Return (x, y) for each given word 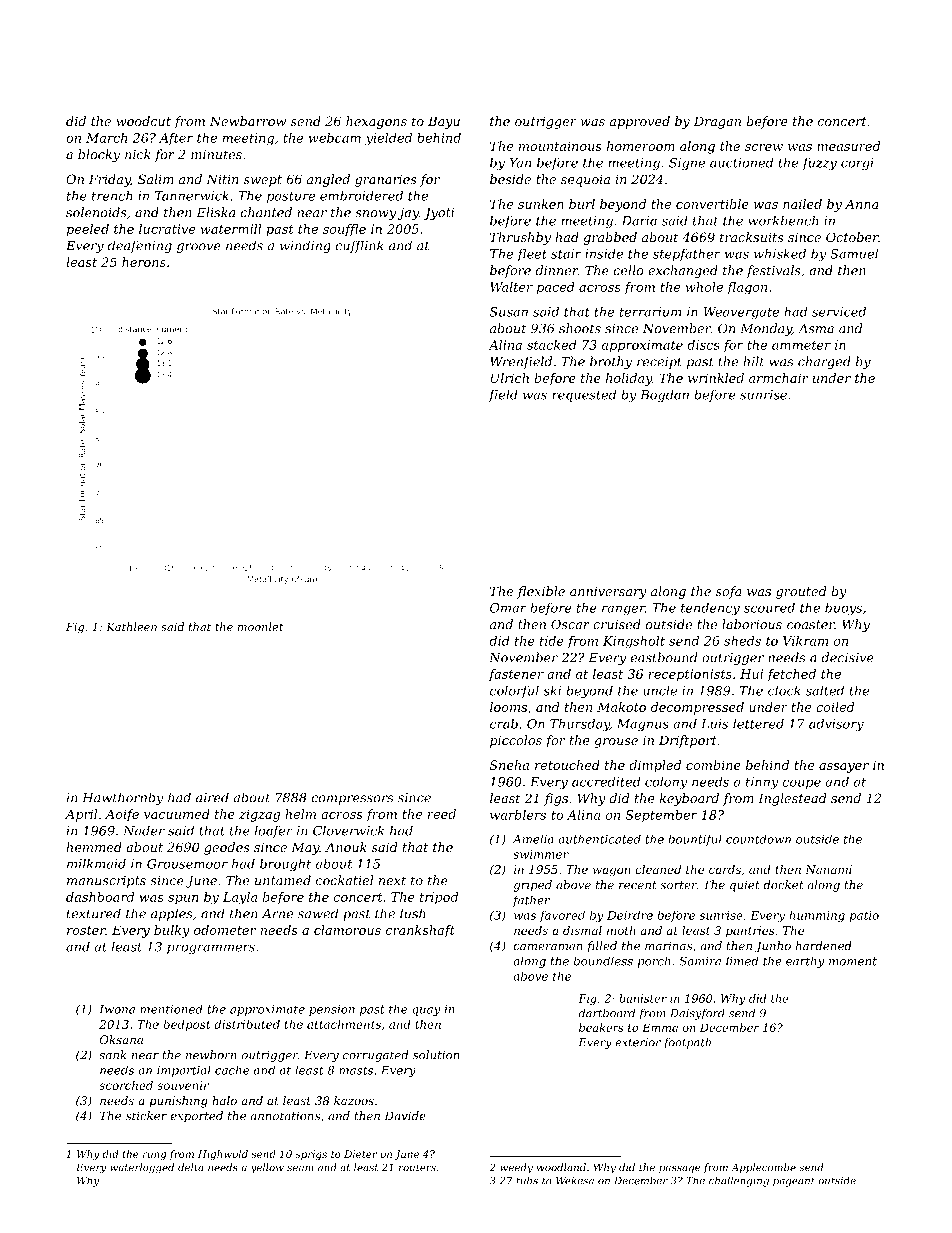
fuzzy (819, 163)
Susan (509, 312)
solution (436, 1055)
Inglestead (792, 799)
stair (566, 254)
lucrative (167, 229)
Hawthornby (122, 798)
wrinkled (716, 378)
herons (144, 262)
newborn (211, 1055)
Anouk (346, 847)
